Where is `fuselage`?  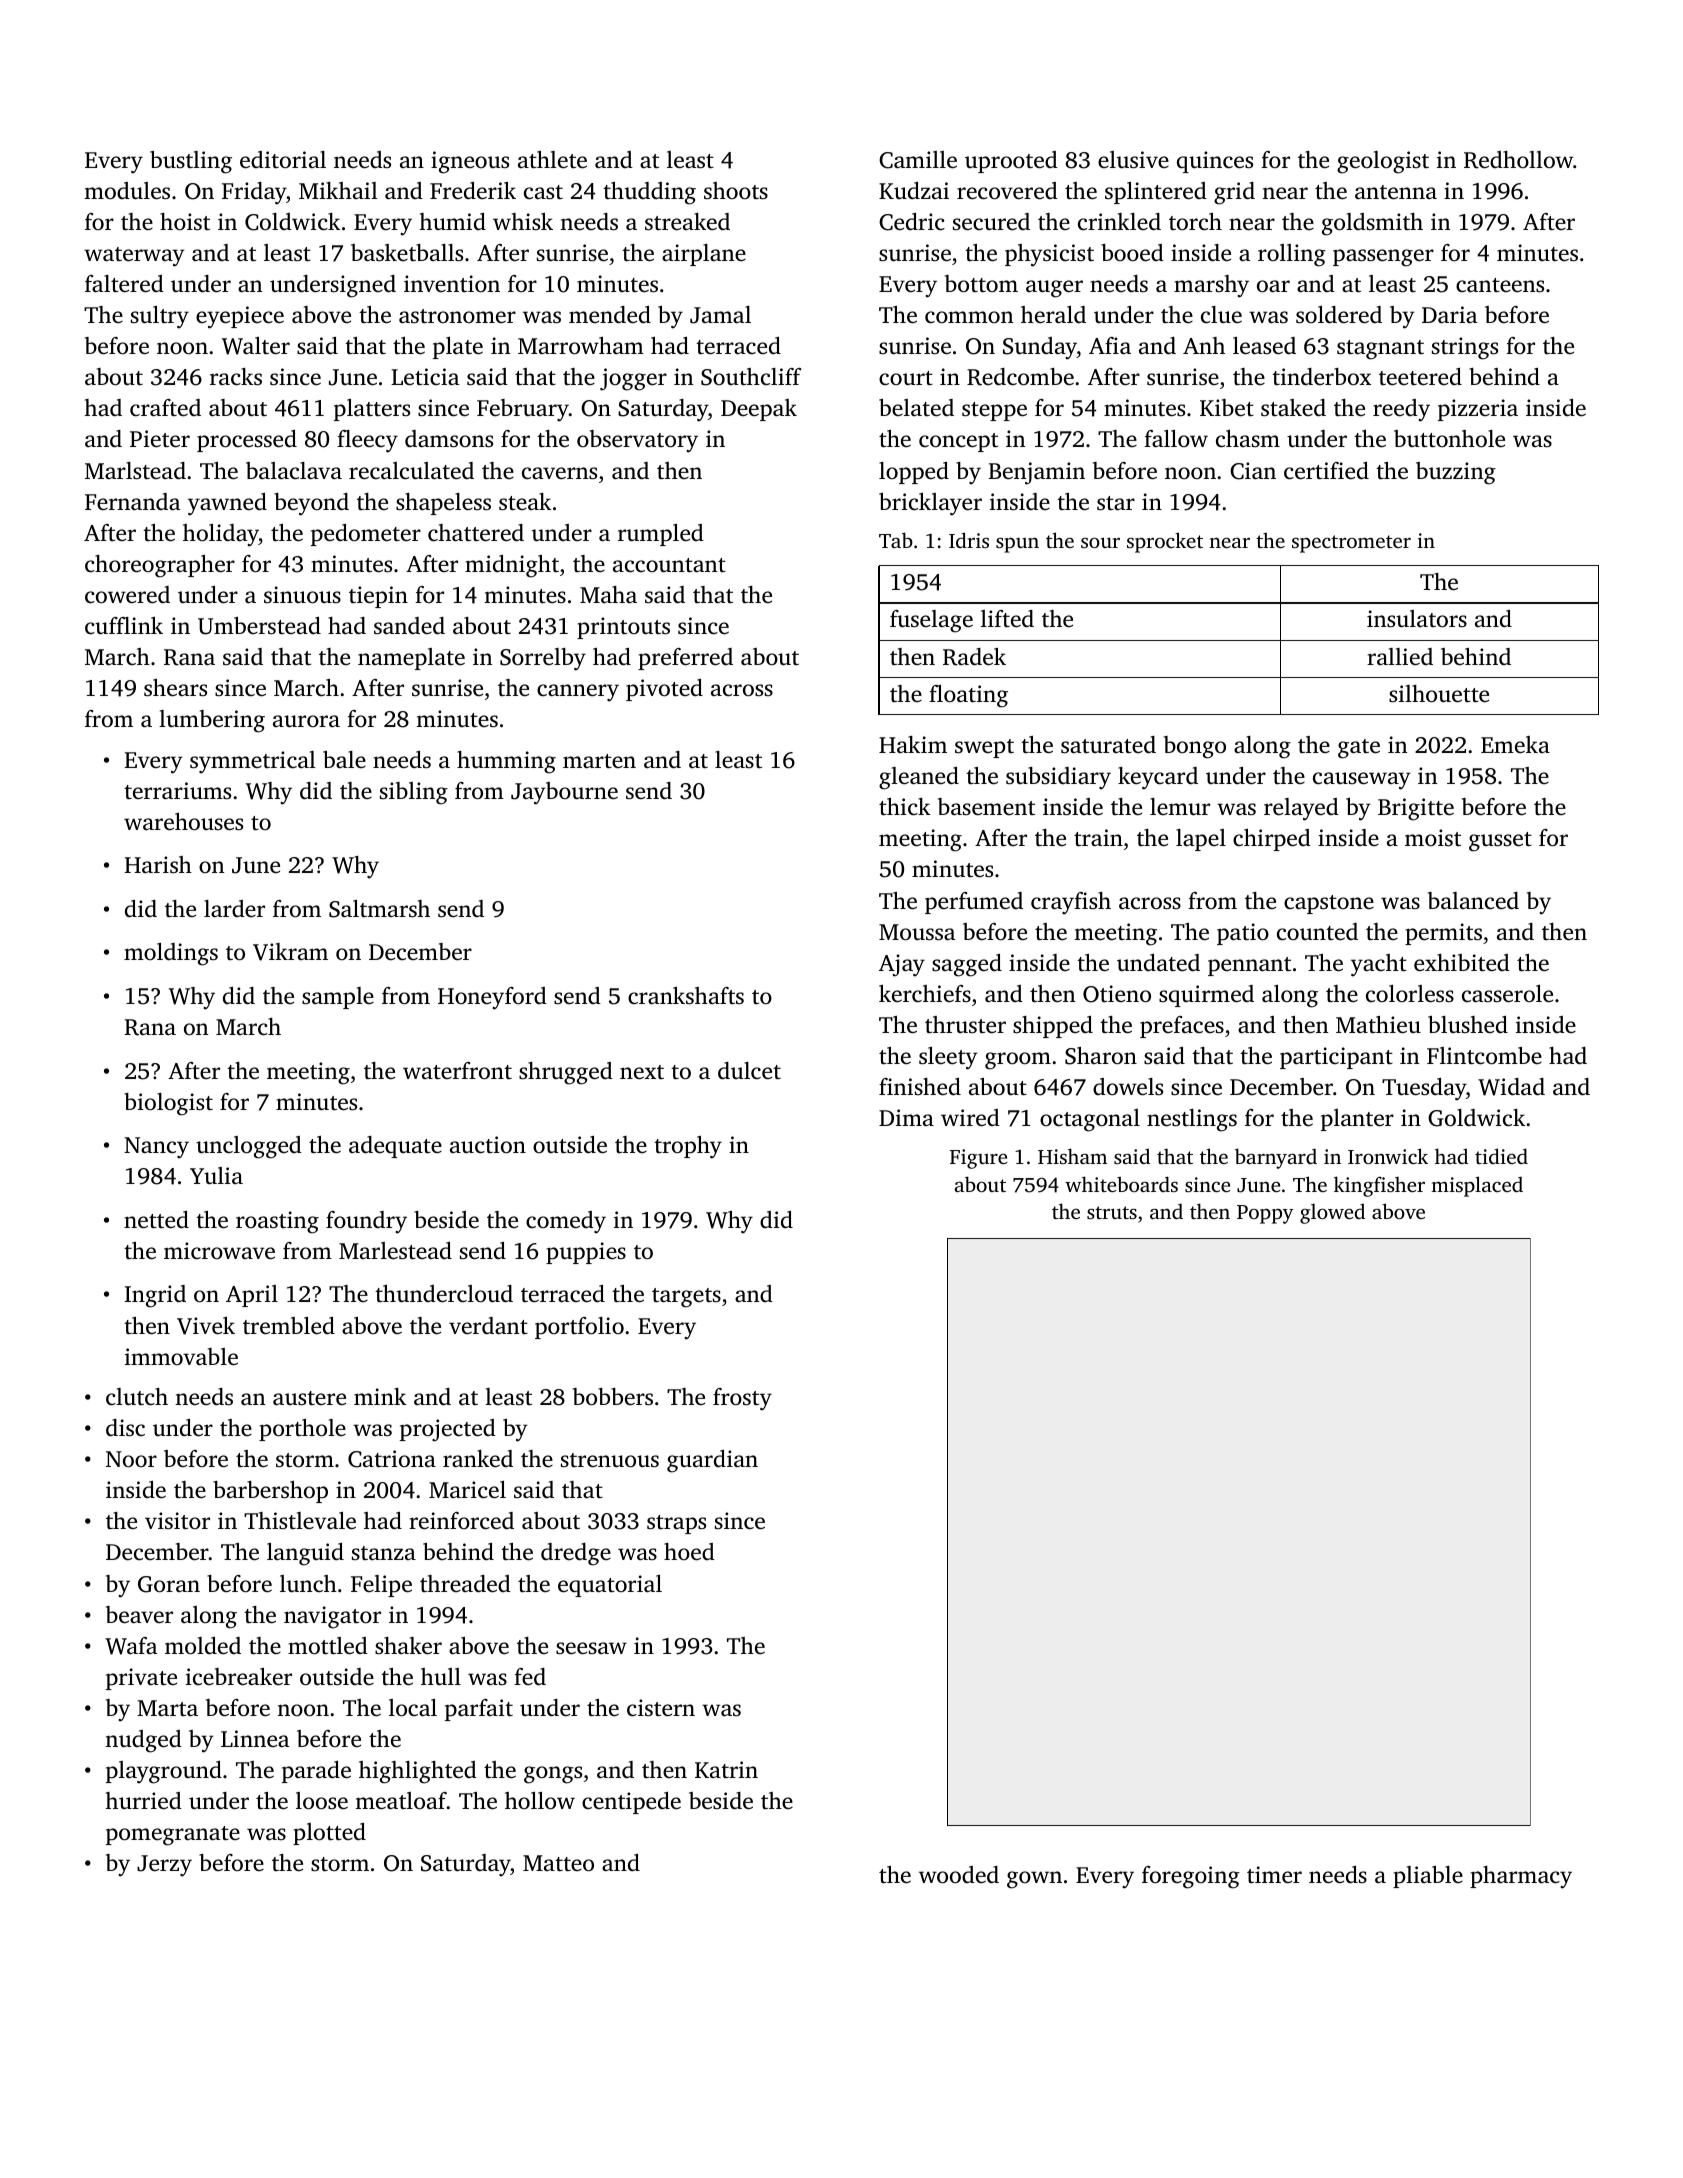 fuselage is located at coordinates (931, 621).
